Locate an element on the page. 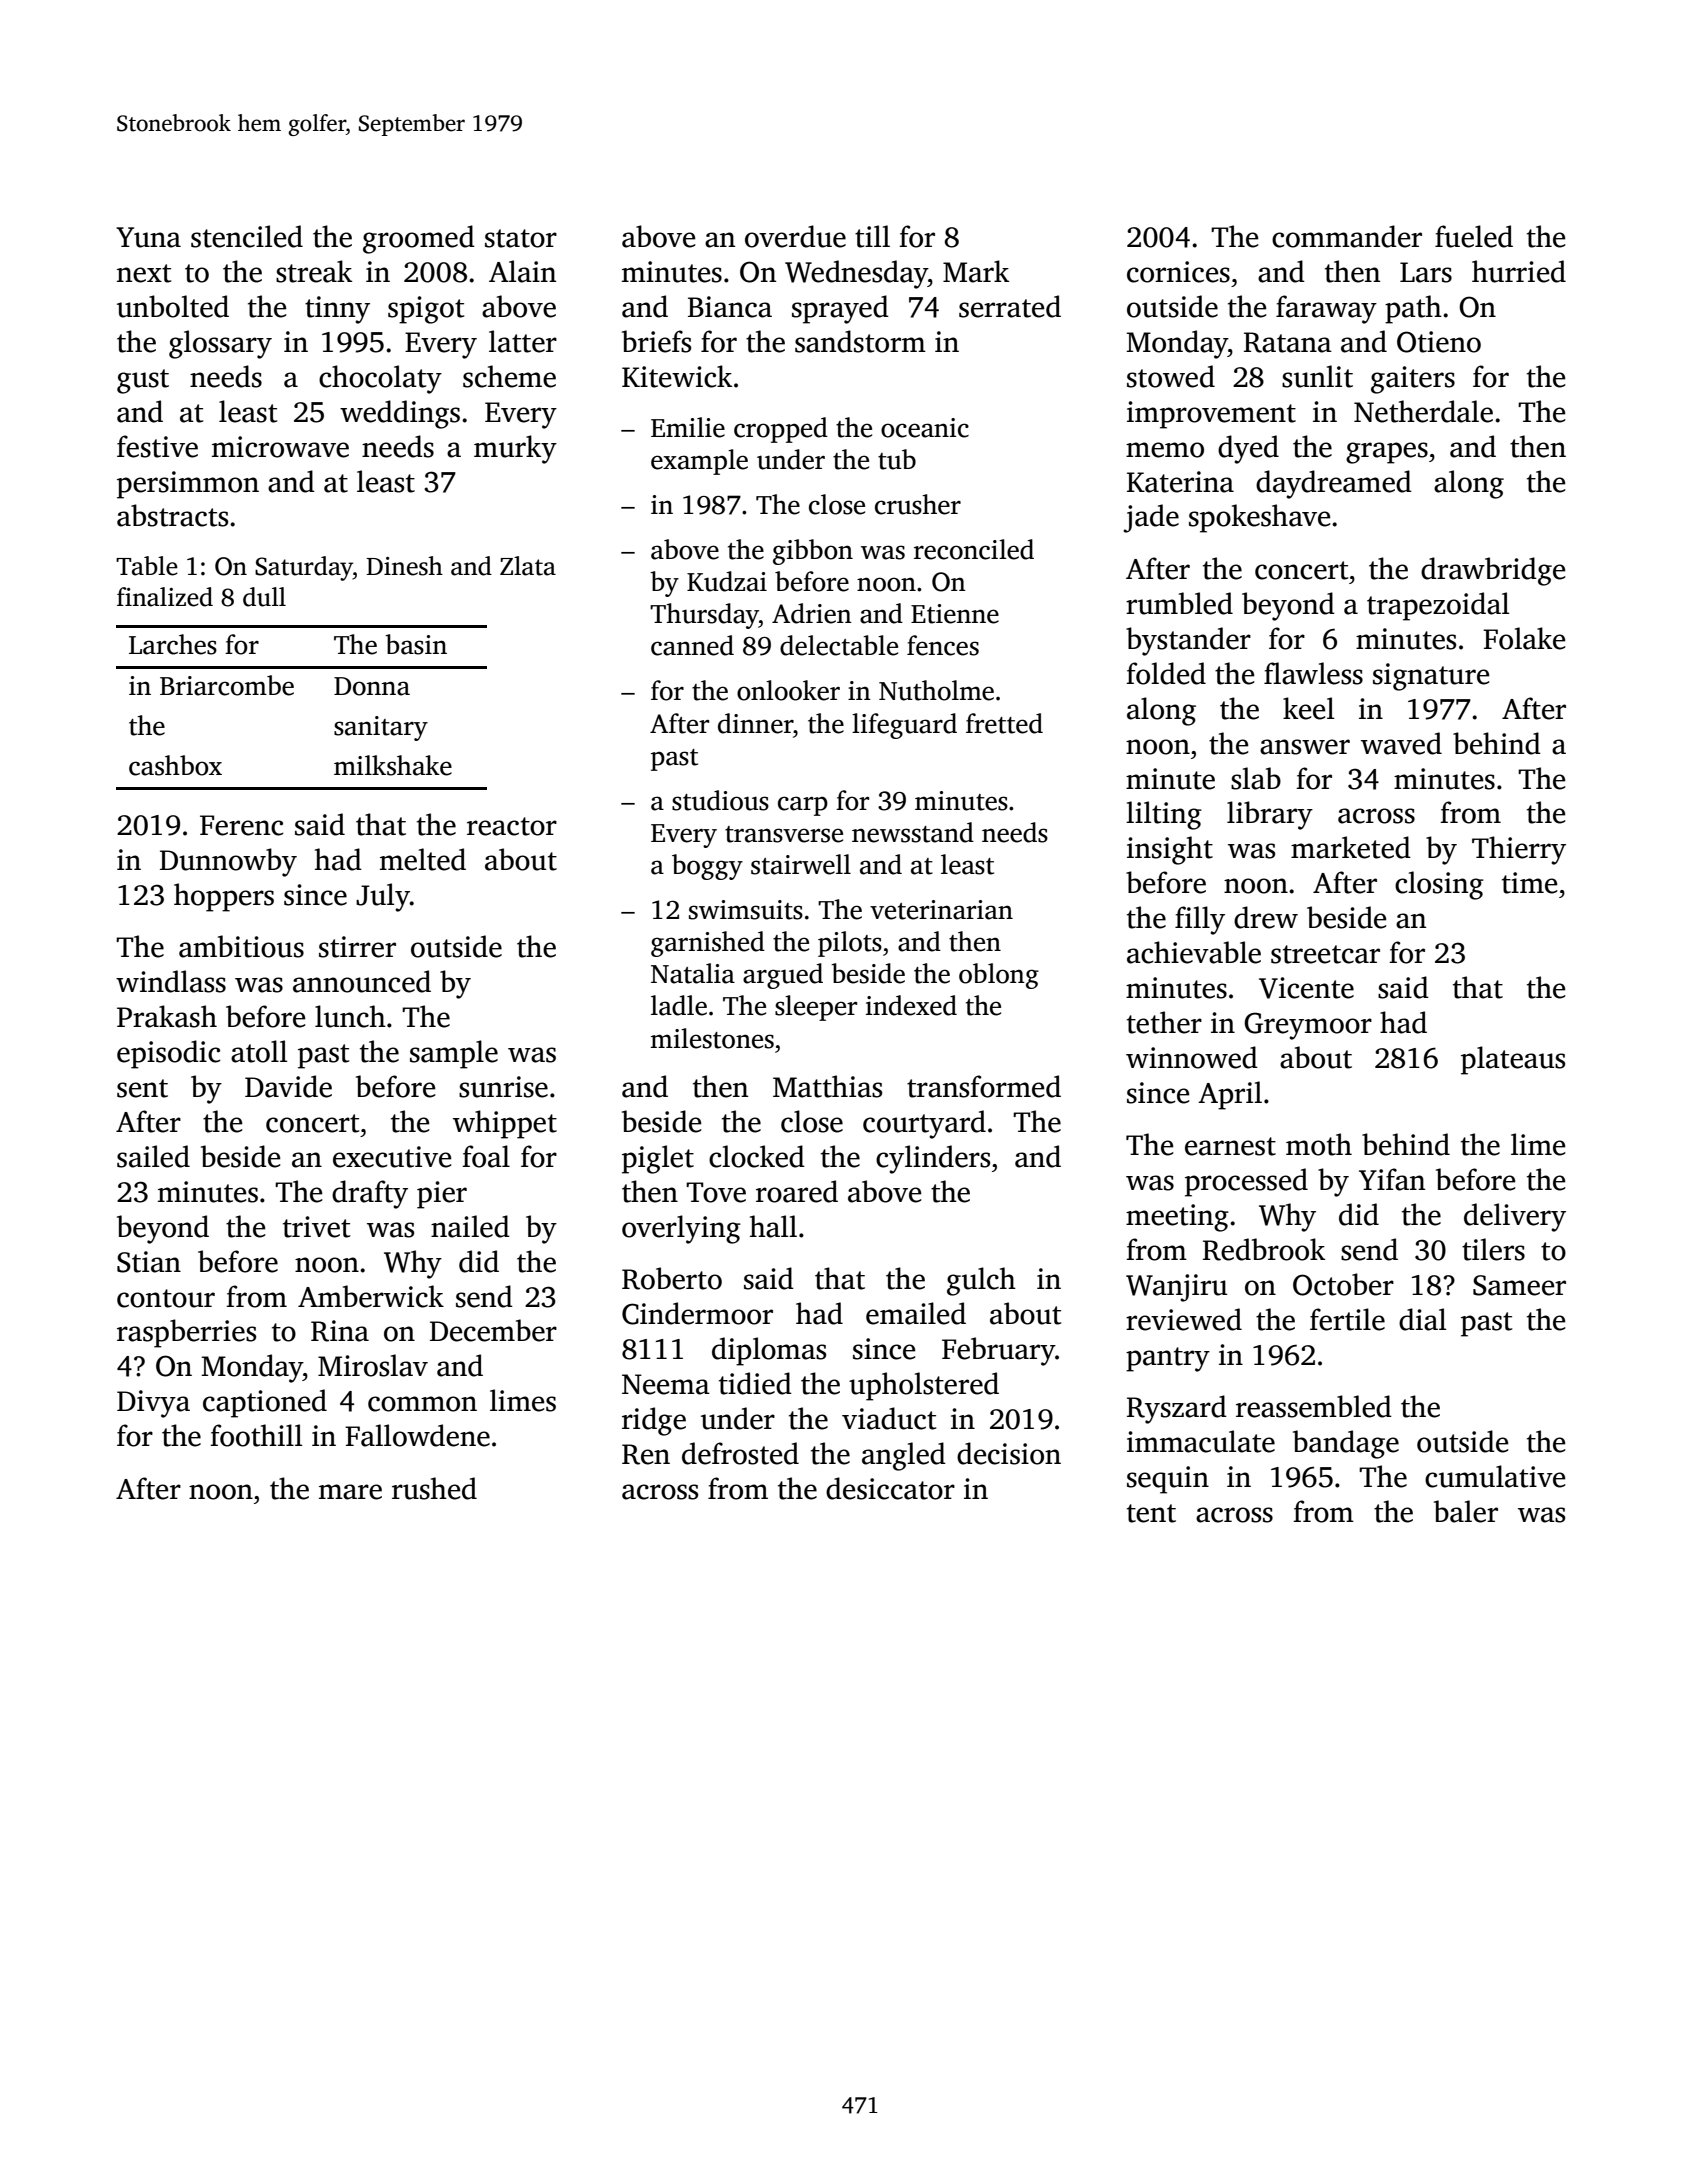 The width and height of the page is (1683, 2178). Cindermoor is located at coordinates (697, 1313).
